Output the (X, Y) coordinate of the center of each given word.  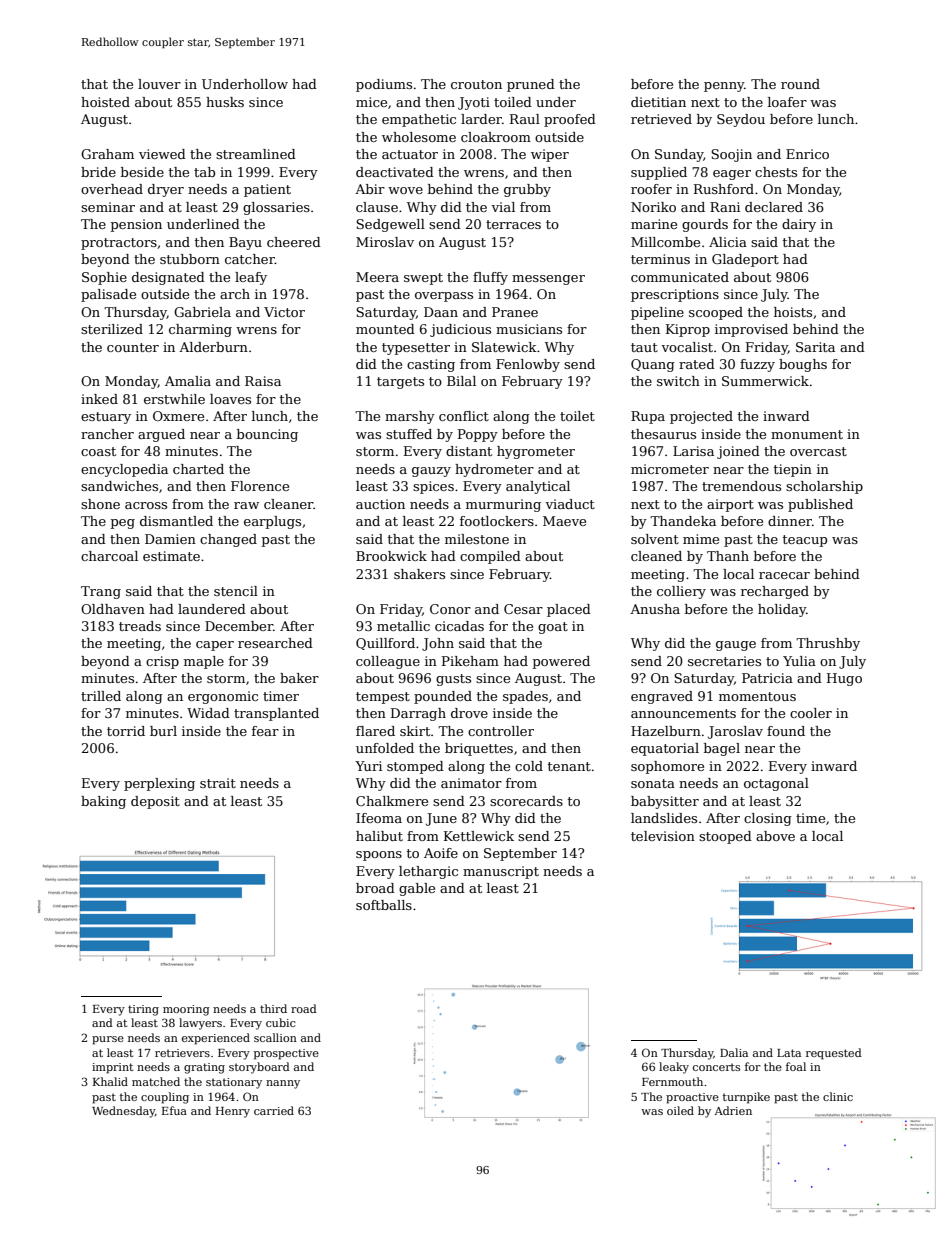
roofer (651, 189)
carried (274, 1110)
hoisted (105, 102)
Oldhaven (113, 609)
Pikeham (470, 661)
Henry (233, 1112)
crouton (476, 84)
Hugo (844, 679)
